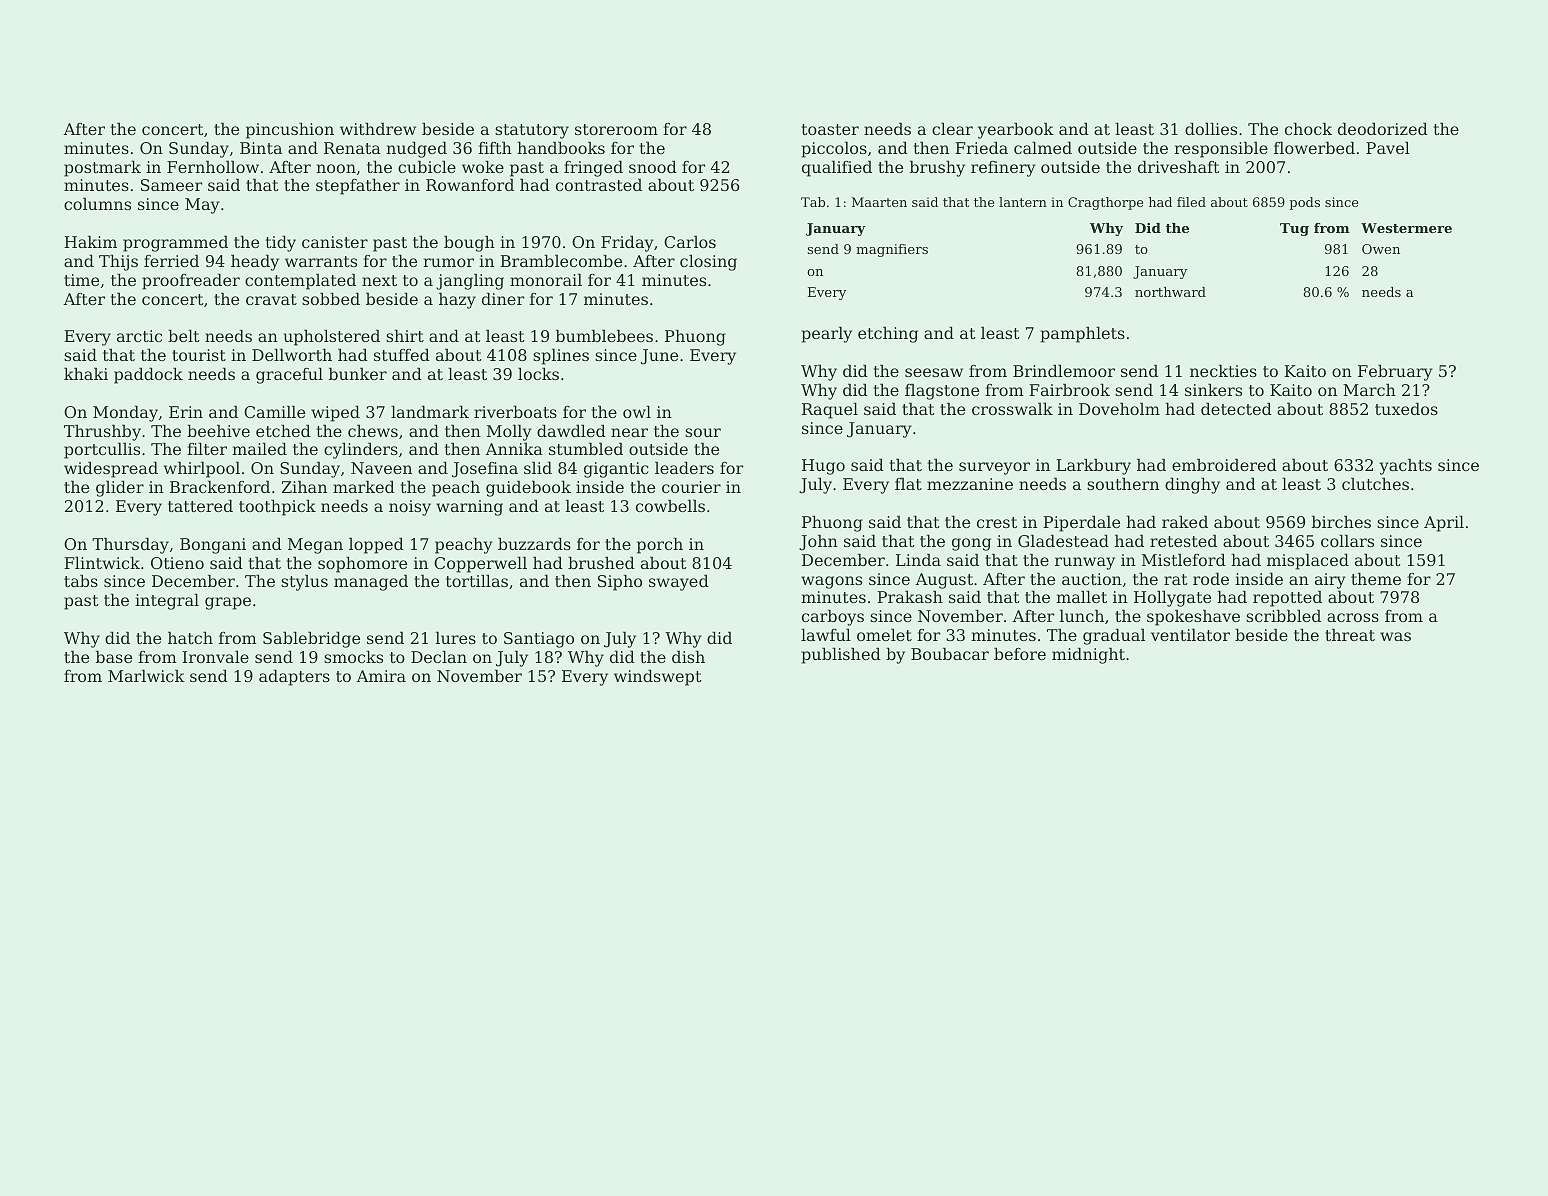 The width and height of the page is (1548, 1196). I want to click on pincushion, so click(290, 130).
